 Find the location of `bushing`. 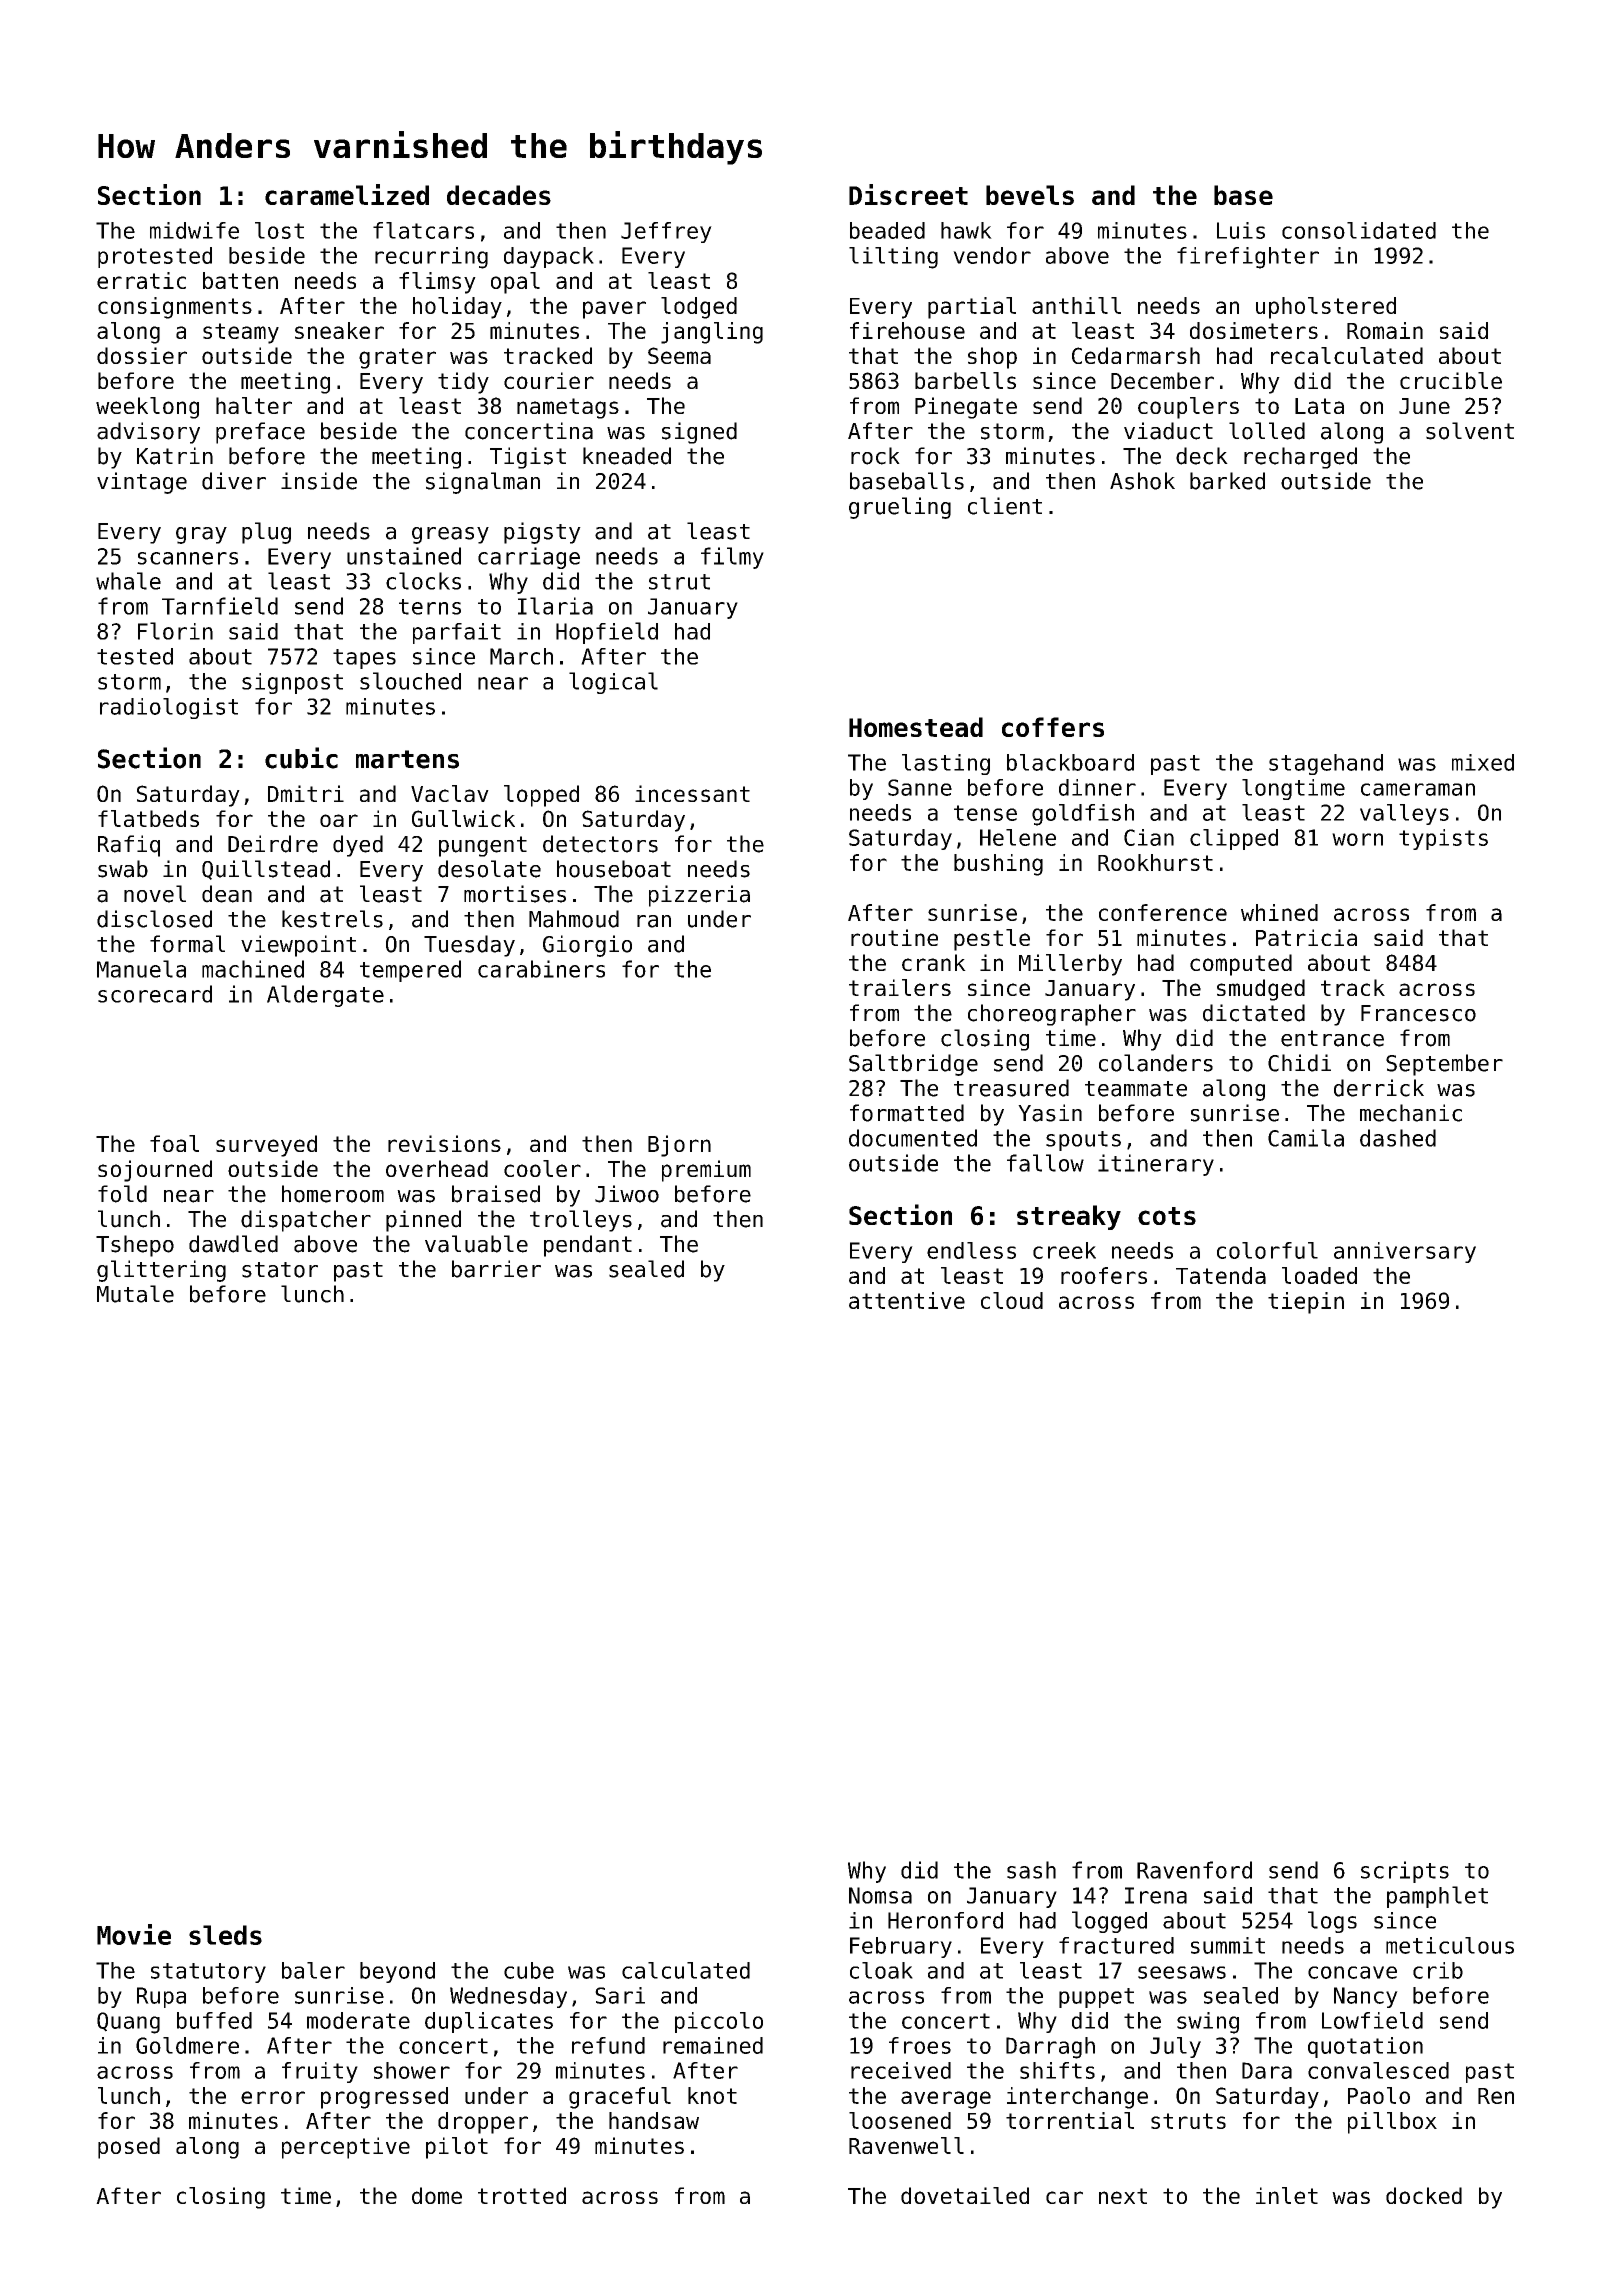

bushing is located at coordinates (998, 865).
